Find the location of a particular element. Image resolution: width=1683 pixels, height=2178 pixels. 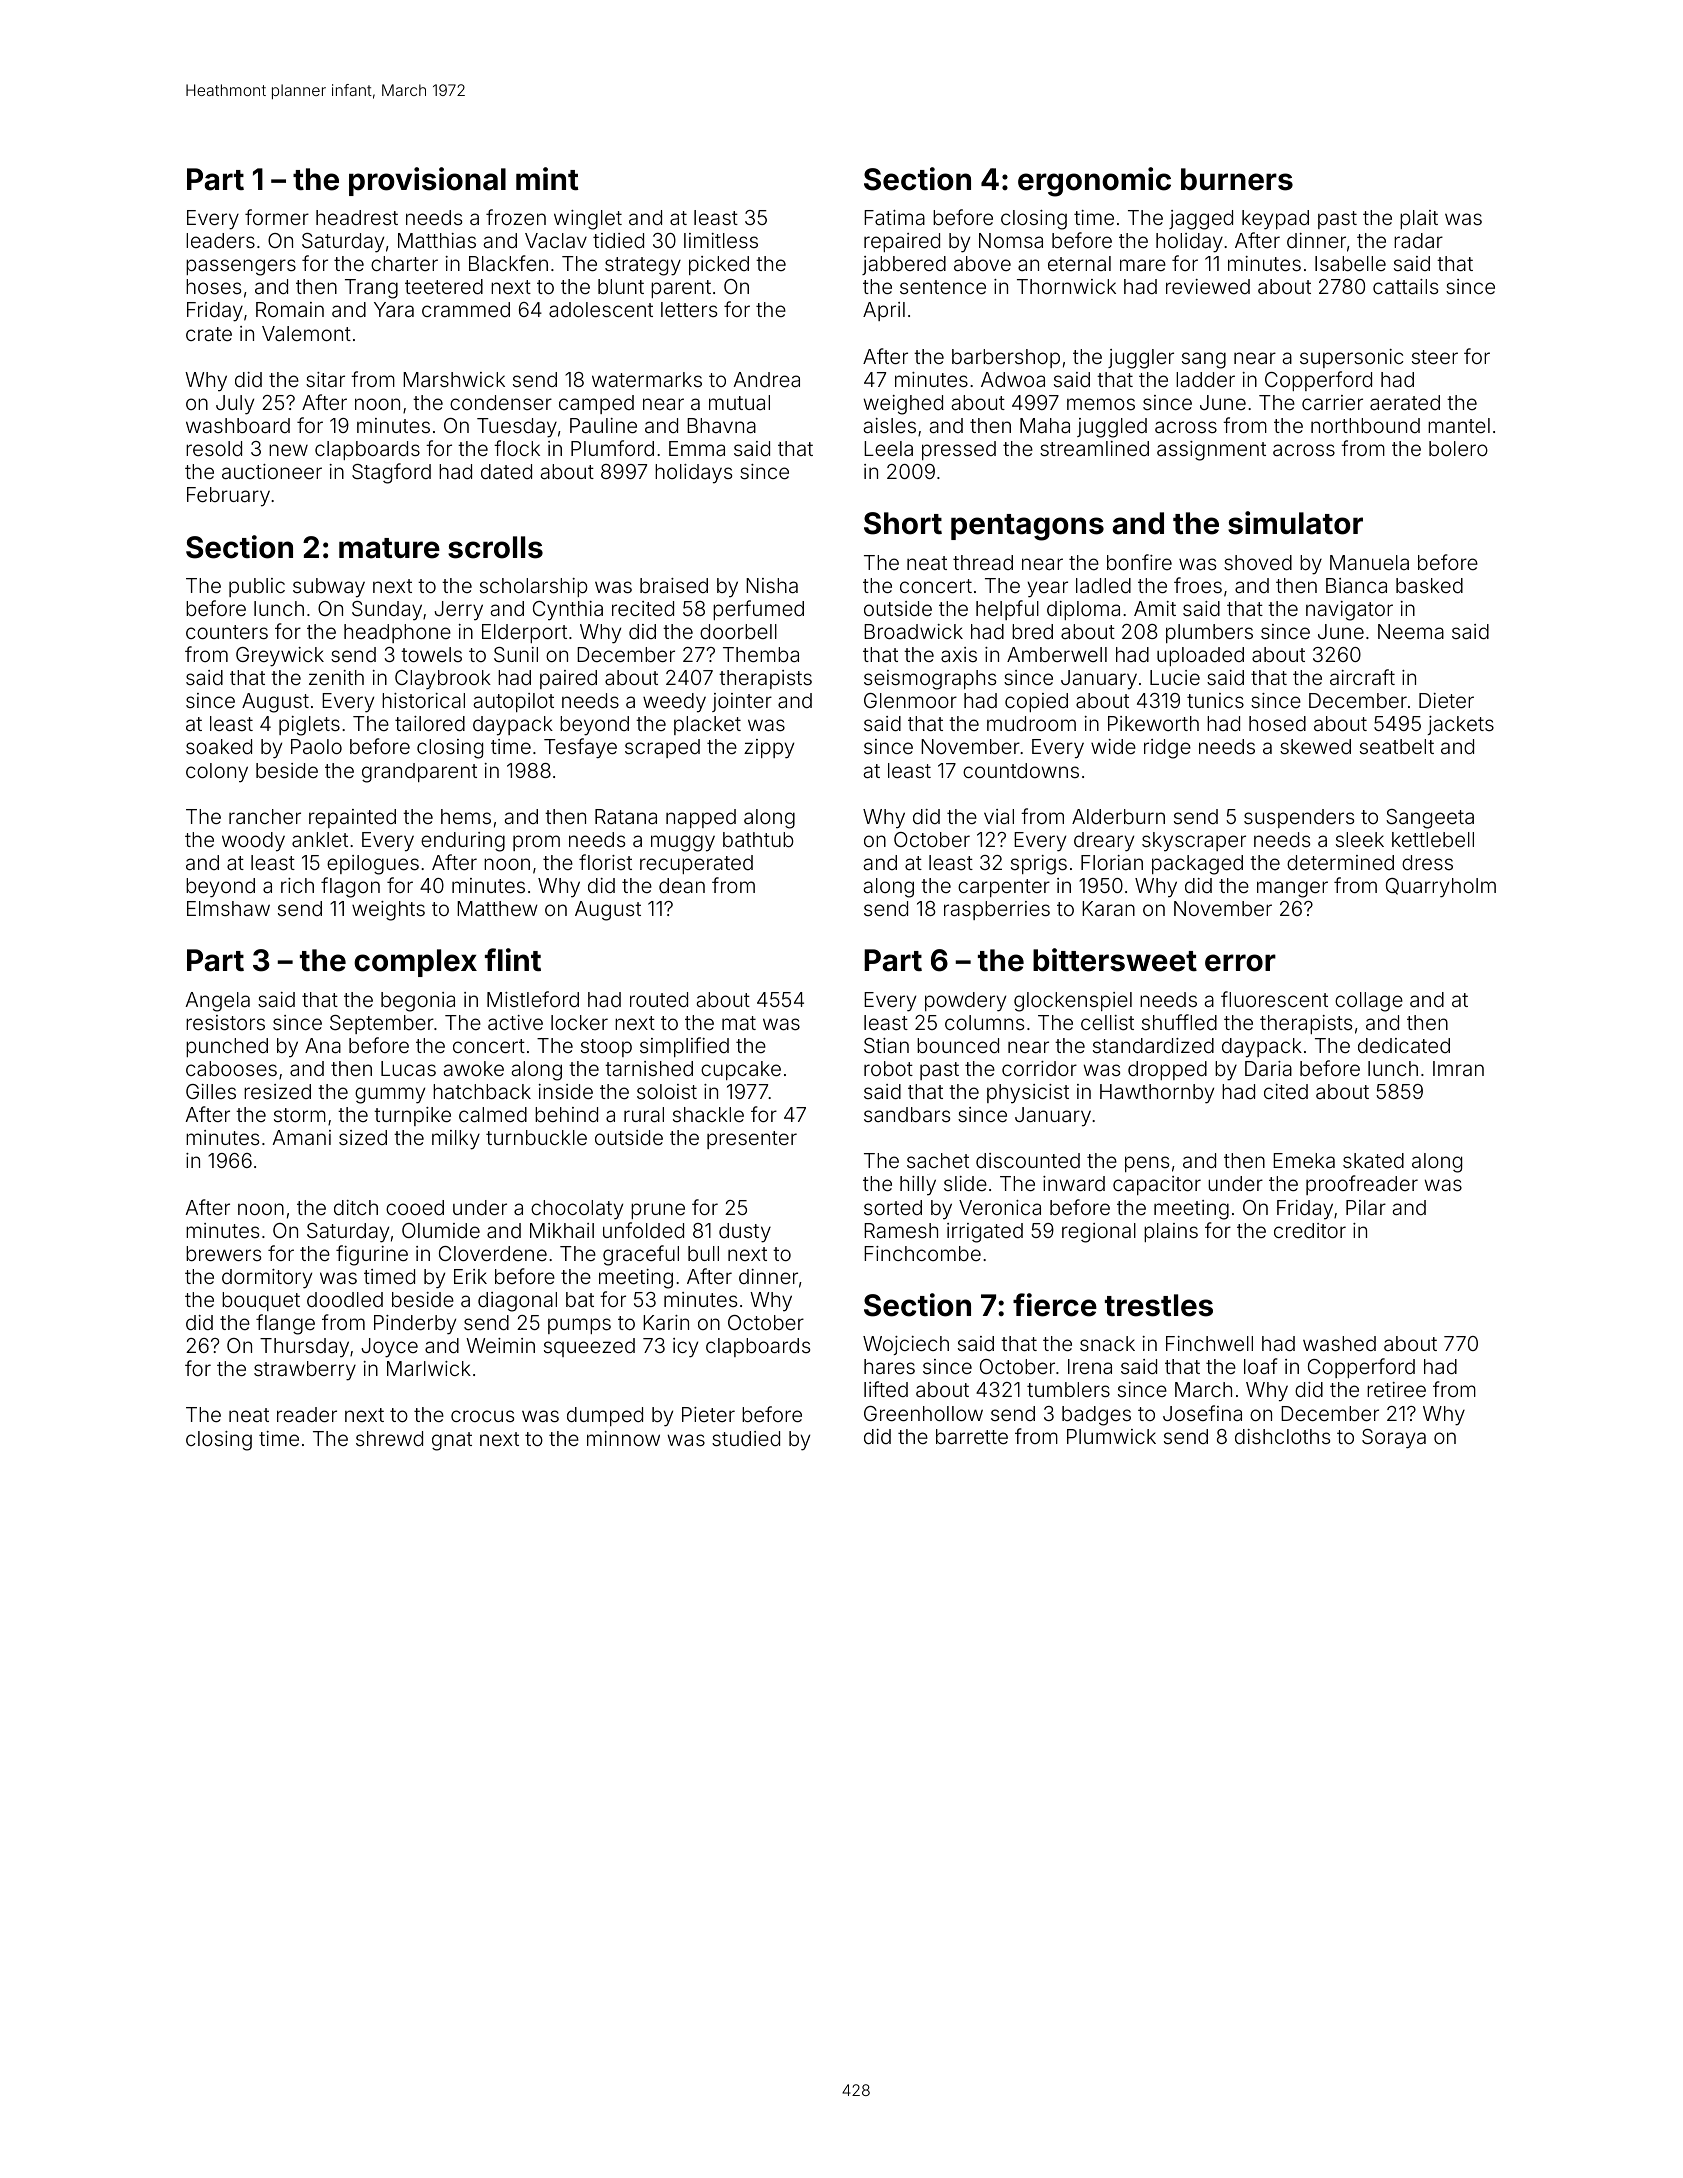

gnat is located at coordinates (452, 1441).
